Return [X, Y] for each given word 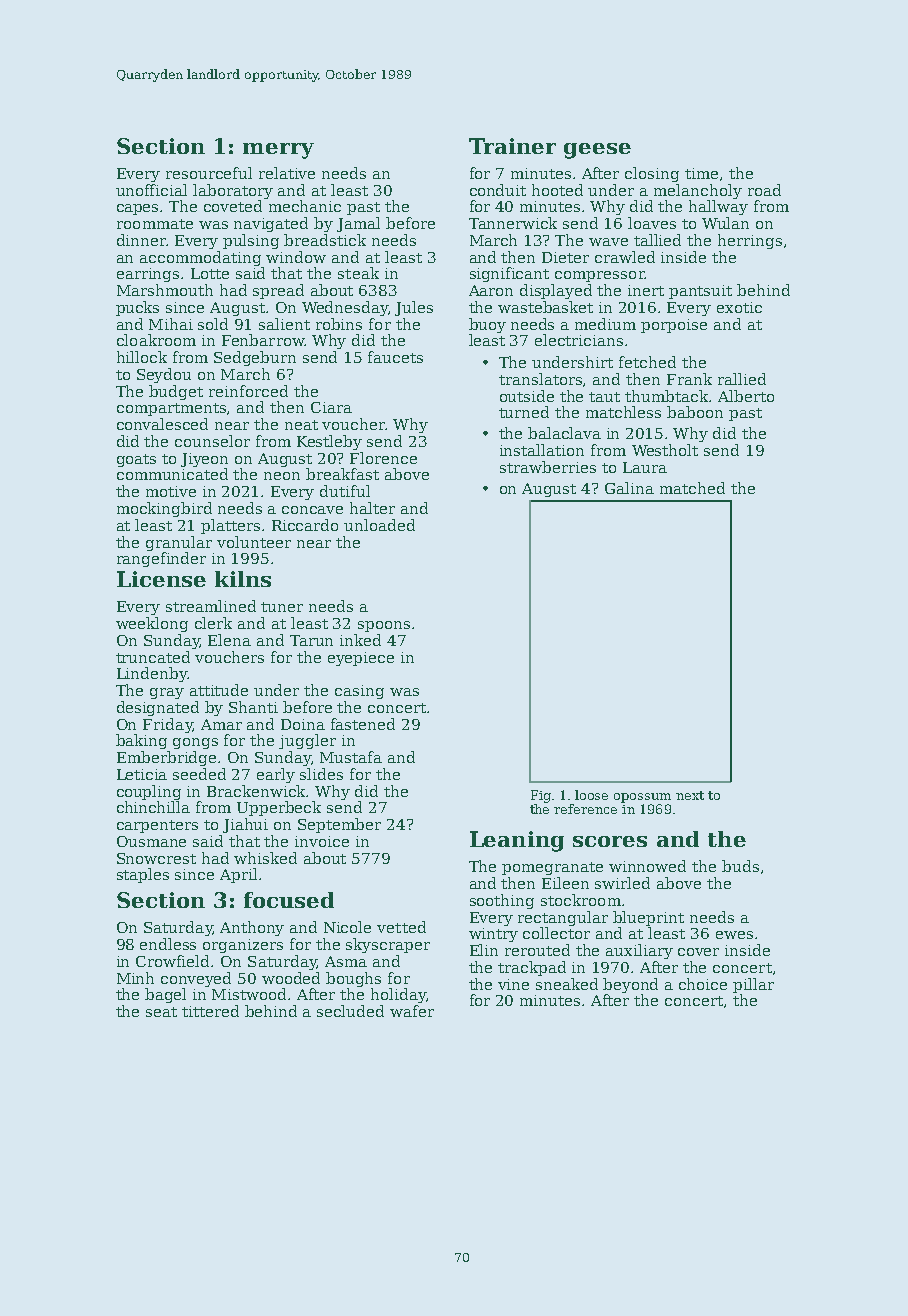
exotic [739, 307]
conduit [498, 190]
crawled [625, 257]
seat [161, 1012]
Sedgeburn [255, 358]
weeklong [152, 624]
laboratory [233, 191]
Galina [629, 488]
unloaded [379, 525]
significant [509, 274]
